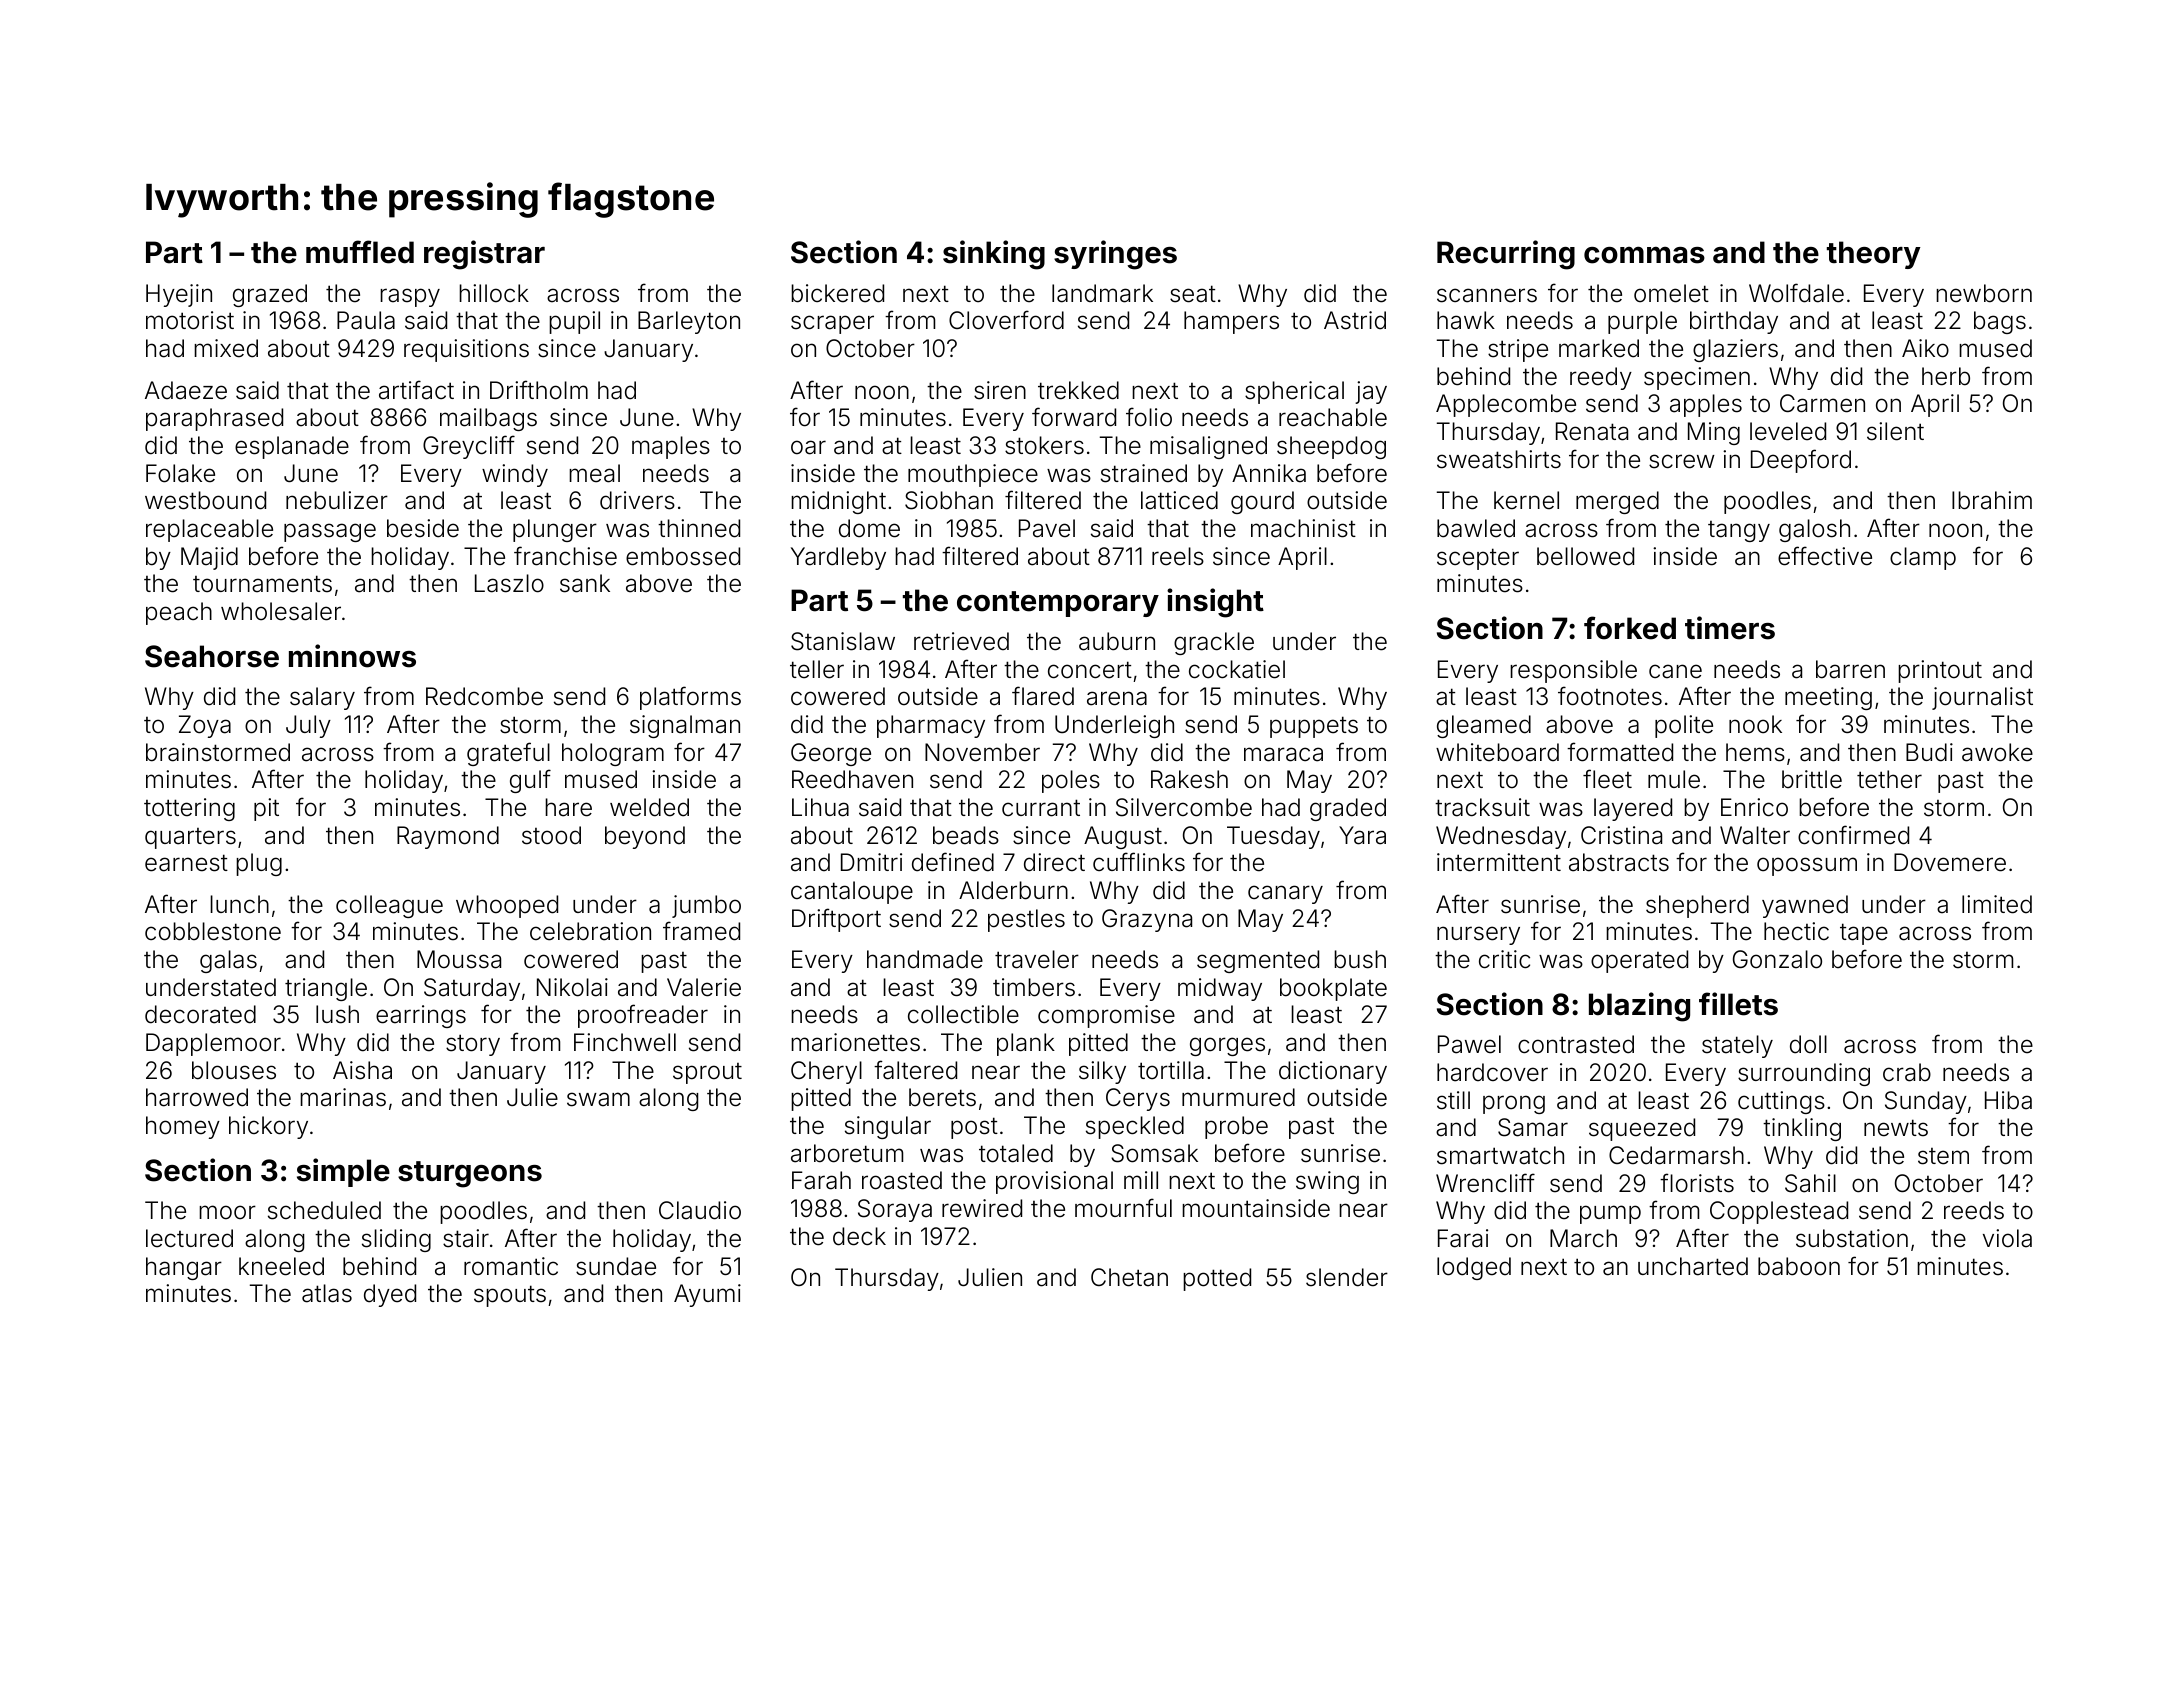 This page has width=2178, height=1683. What do you see at coordinates (645, 837) in the page?
I see `beyond` at bounding box center [645, 837].
